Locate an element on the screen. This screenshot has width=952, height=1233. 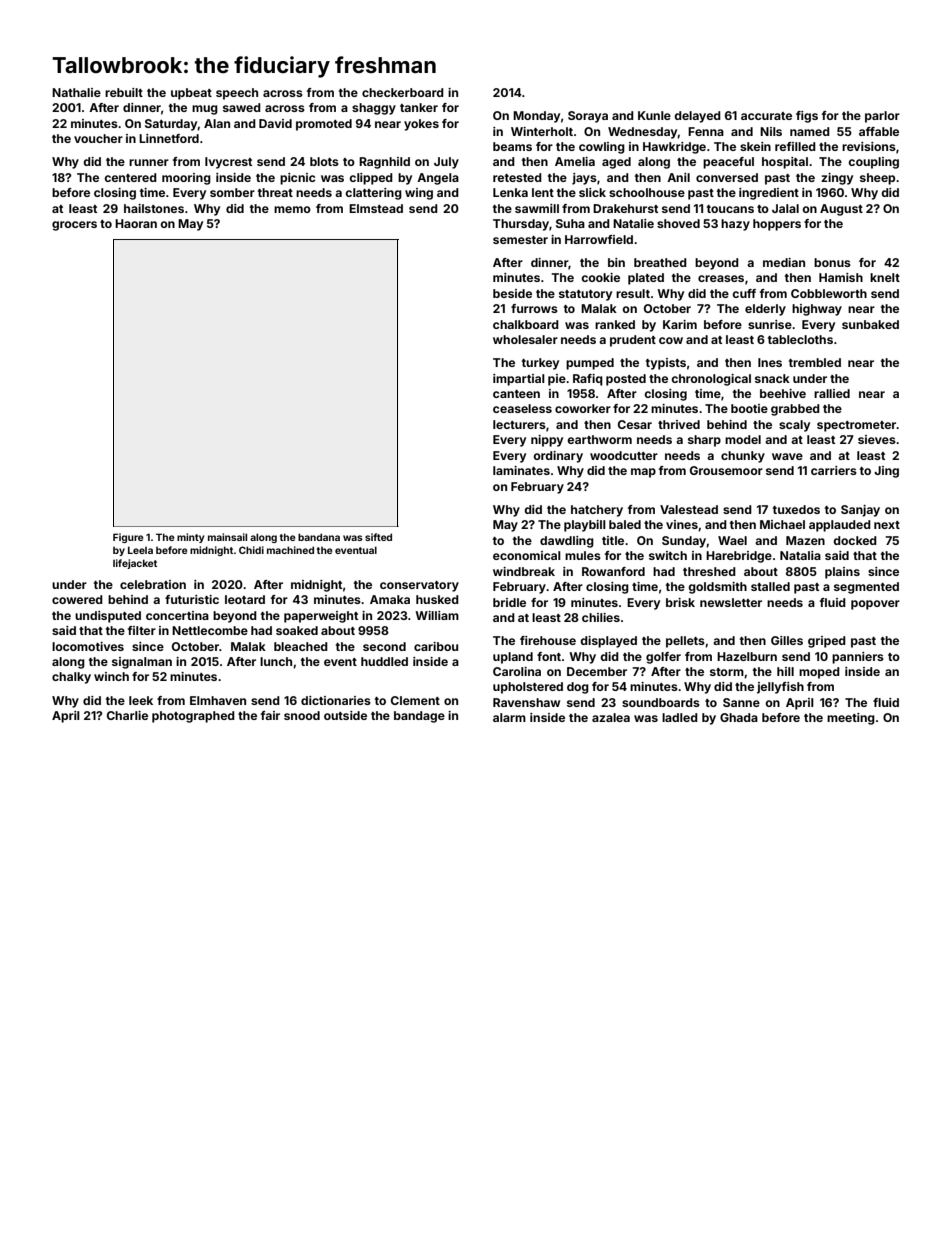
grocers is located at coordinates (74, 226).
